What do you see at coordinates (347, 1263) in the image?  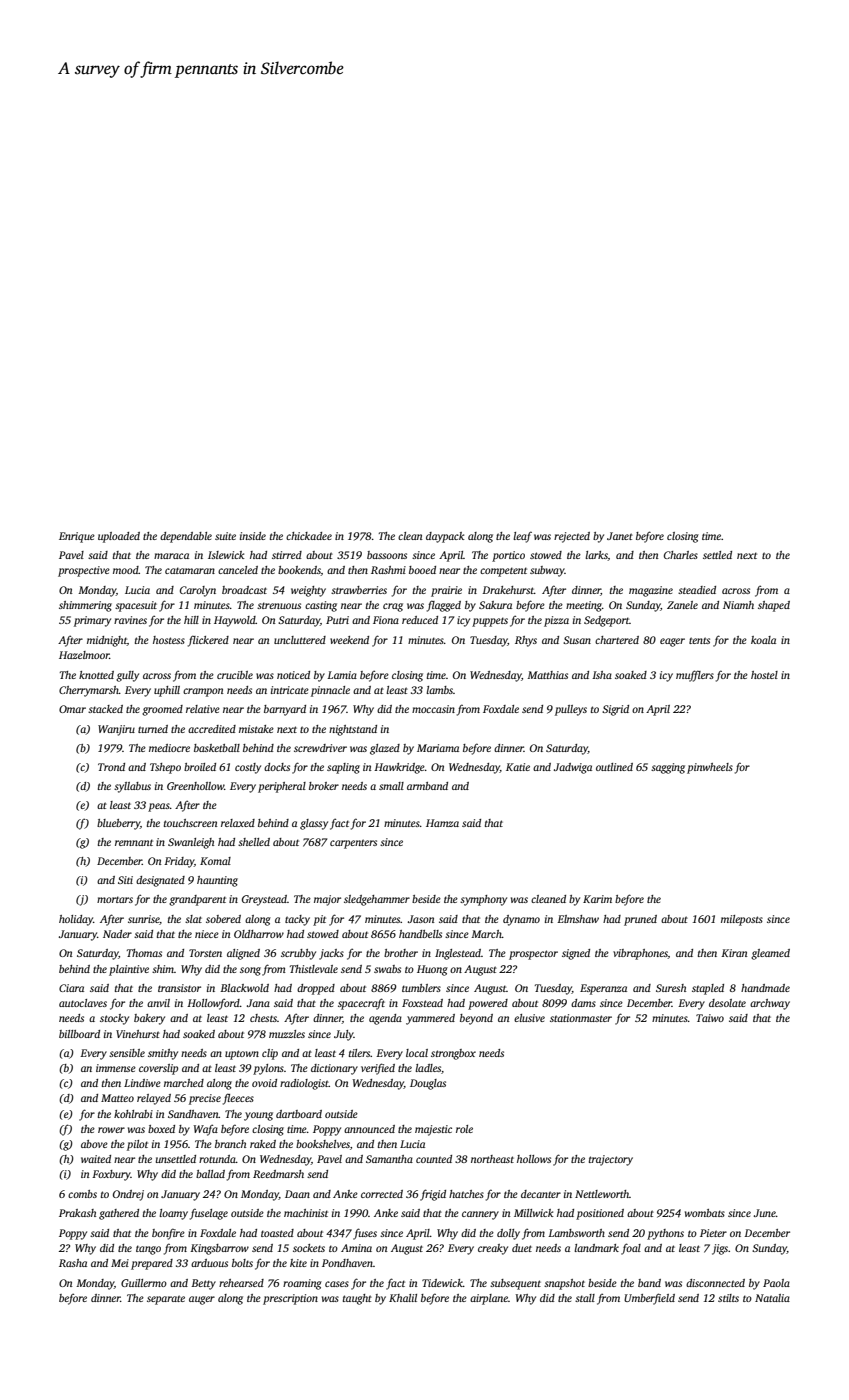 I see `Pondhaven` at bounding box center [347, 1263].
